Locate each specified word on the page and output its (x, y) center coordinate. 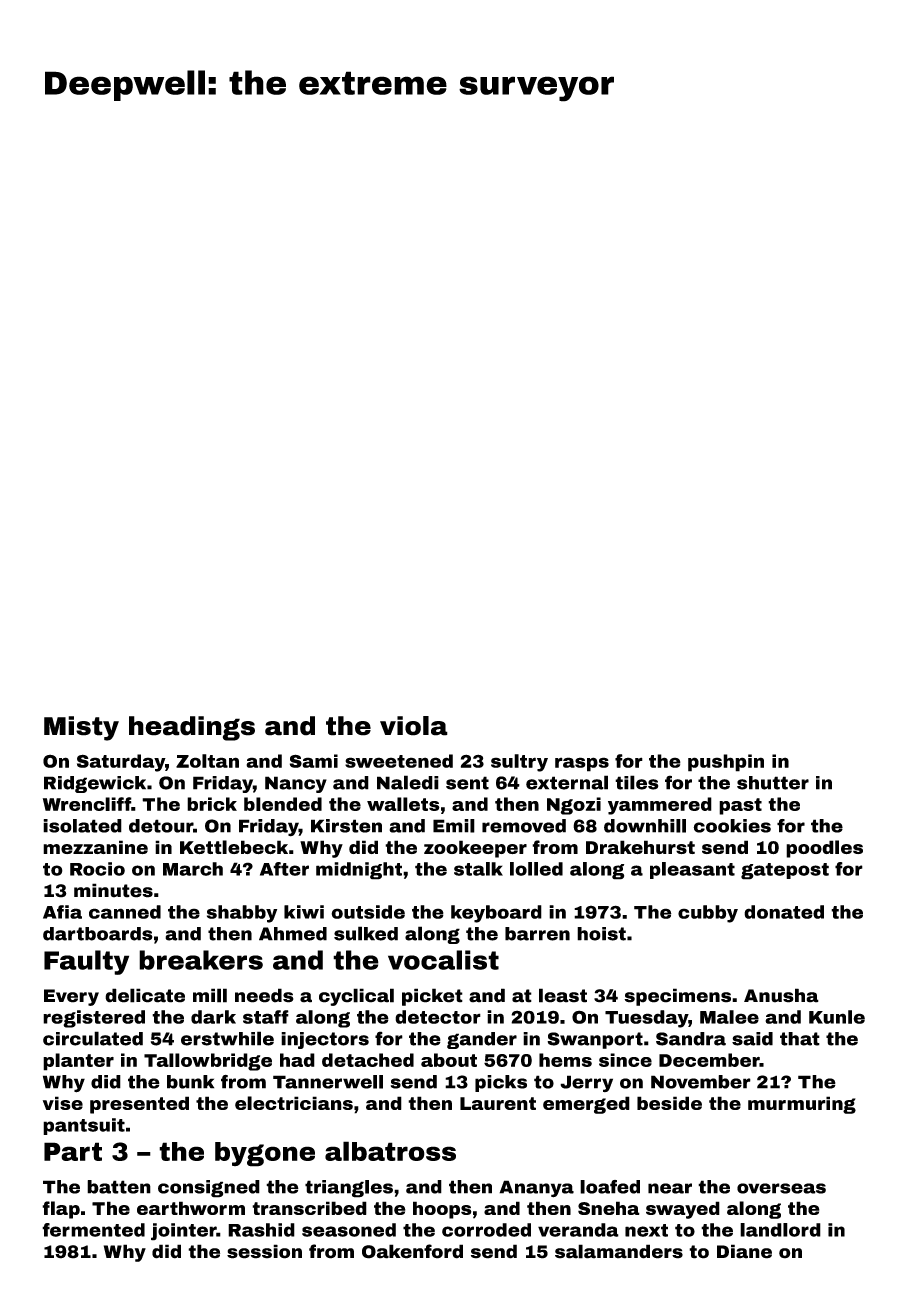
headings (192, 728)
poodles (824, 849)
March (193, 869)
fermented (93, 1230)
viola (414, 726)
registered (94, 1019)
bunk (190, 1082)
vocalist (443, 960)
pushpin (726, 763)
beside (669, 1103)
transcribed (309, 1208)
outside (368, 912)
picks (501, 1083)
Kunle (837, 1017)
